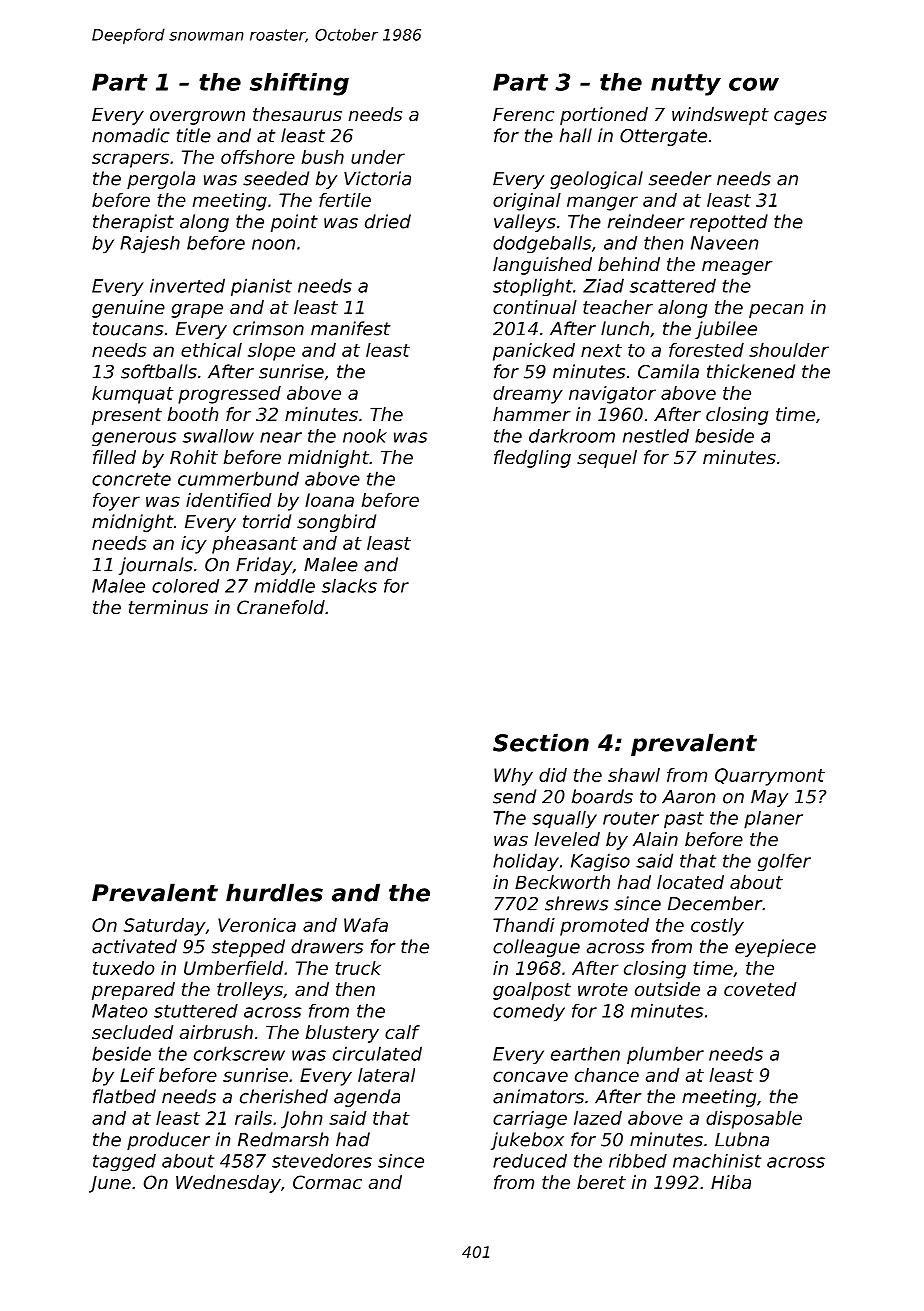 This image has height=1311, width=924. What do you see at coordinates (729, 223) in the image?
I see `repotted` at bounding box center [729, 223].
